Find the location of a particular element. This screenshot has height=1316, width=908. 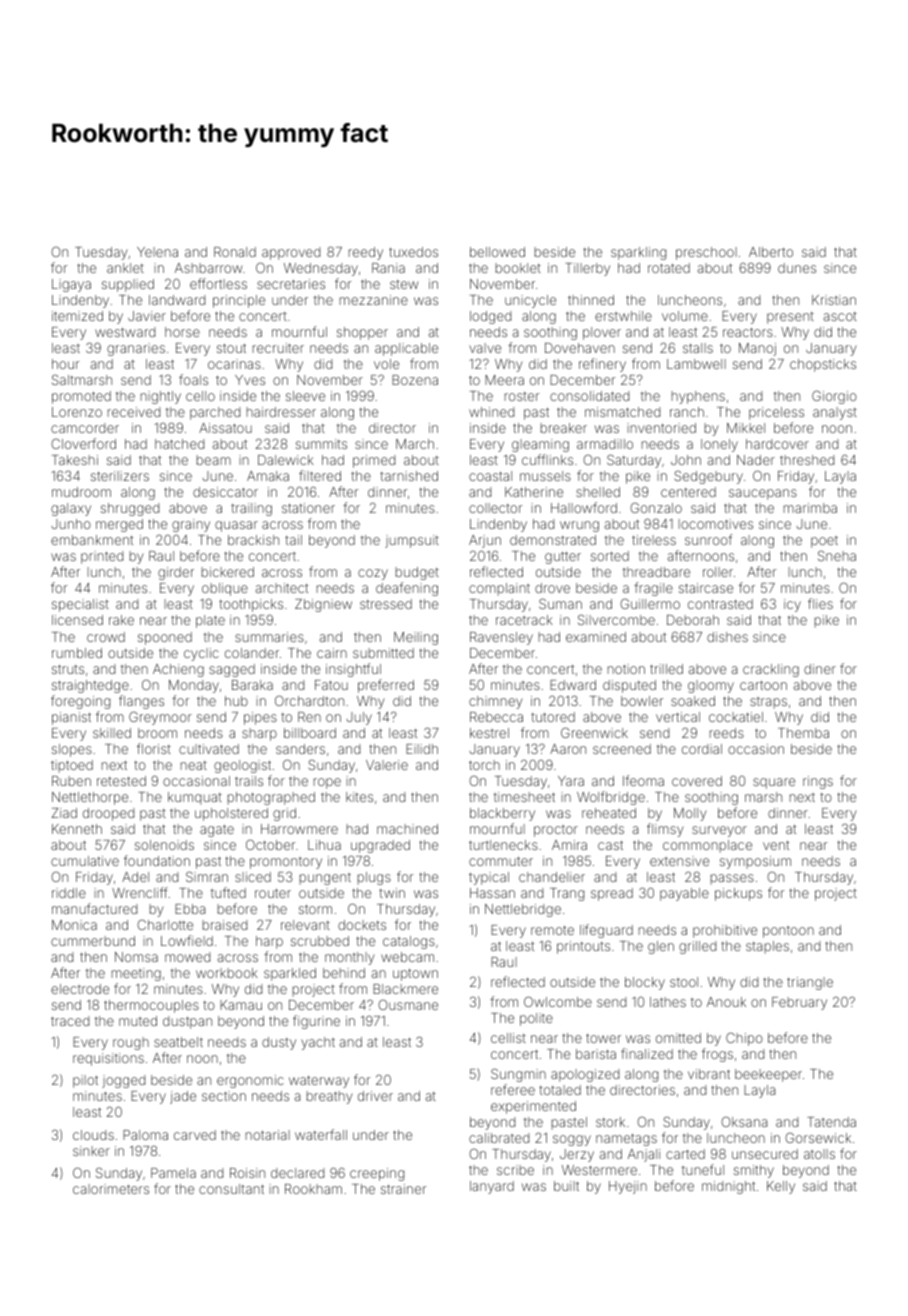

tuxedos is located at coordinates (413, 252).
